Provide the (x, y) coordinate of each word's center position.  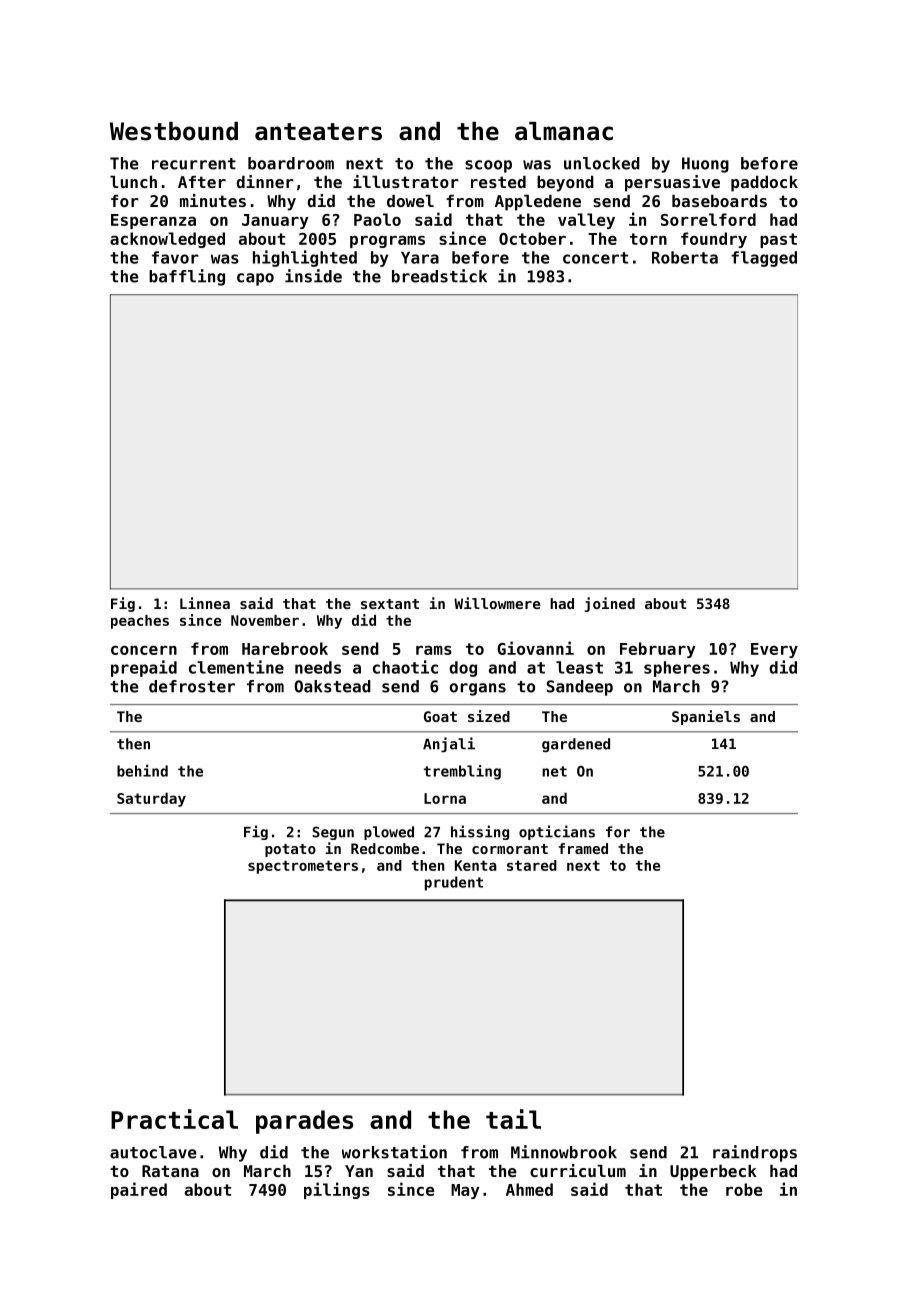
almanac (564, 131)
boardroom (291, 163)
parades (304, 1122)
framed (583, 848)
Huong (705, 165)
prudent (454, 883)
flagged (764, 259)
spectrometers (303, 867)
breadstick (439, 276)
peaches (140, 622)
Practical (174, 1119)
